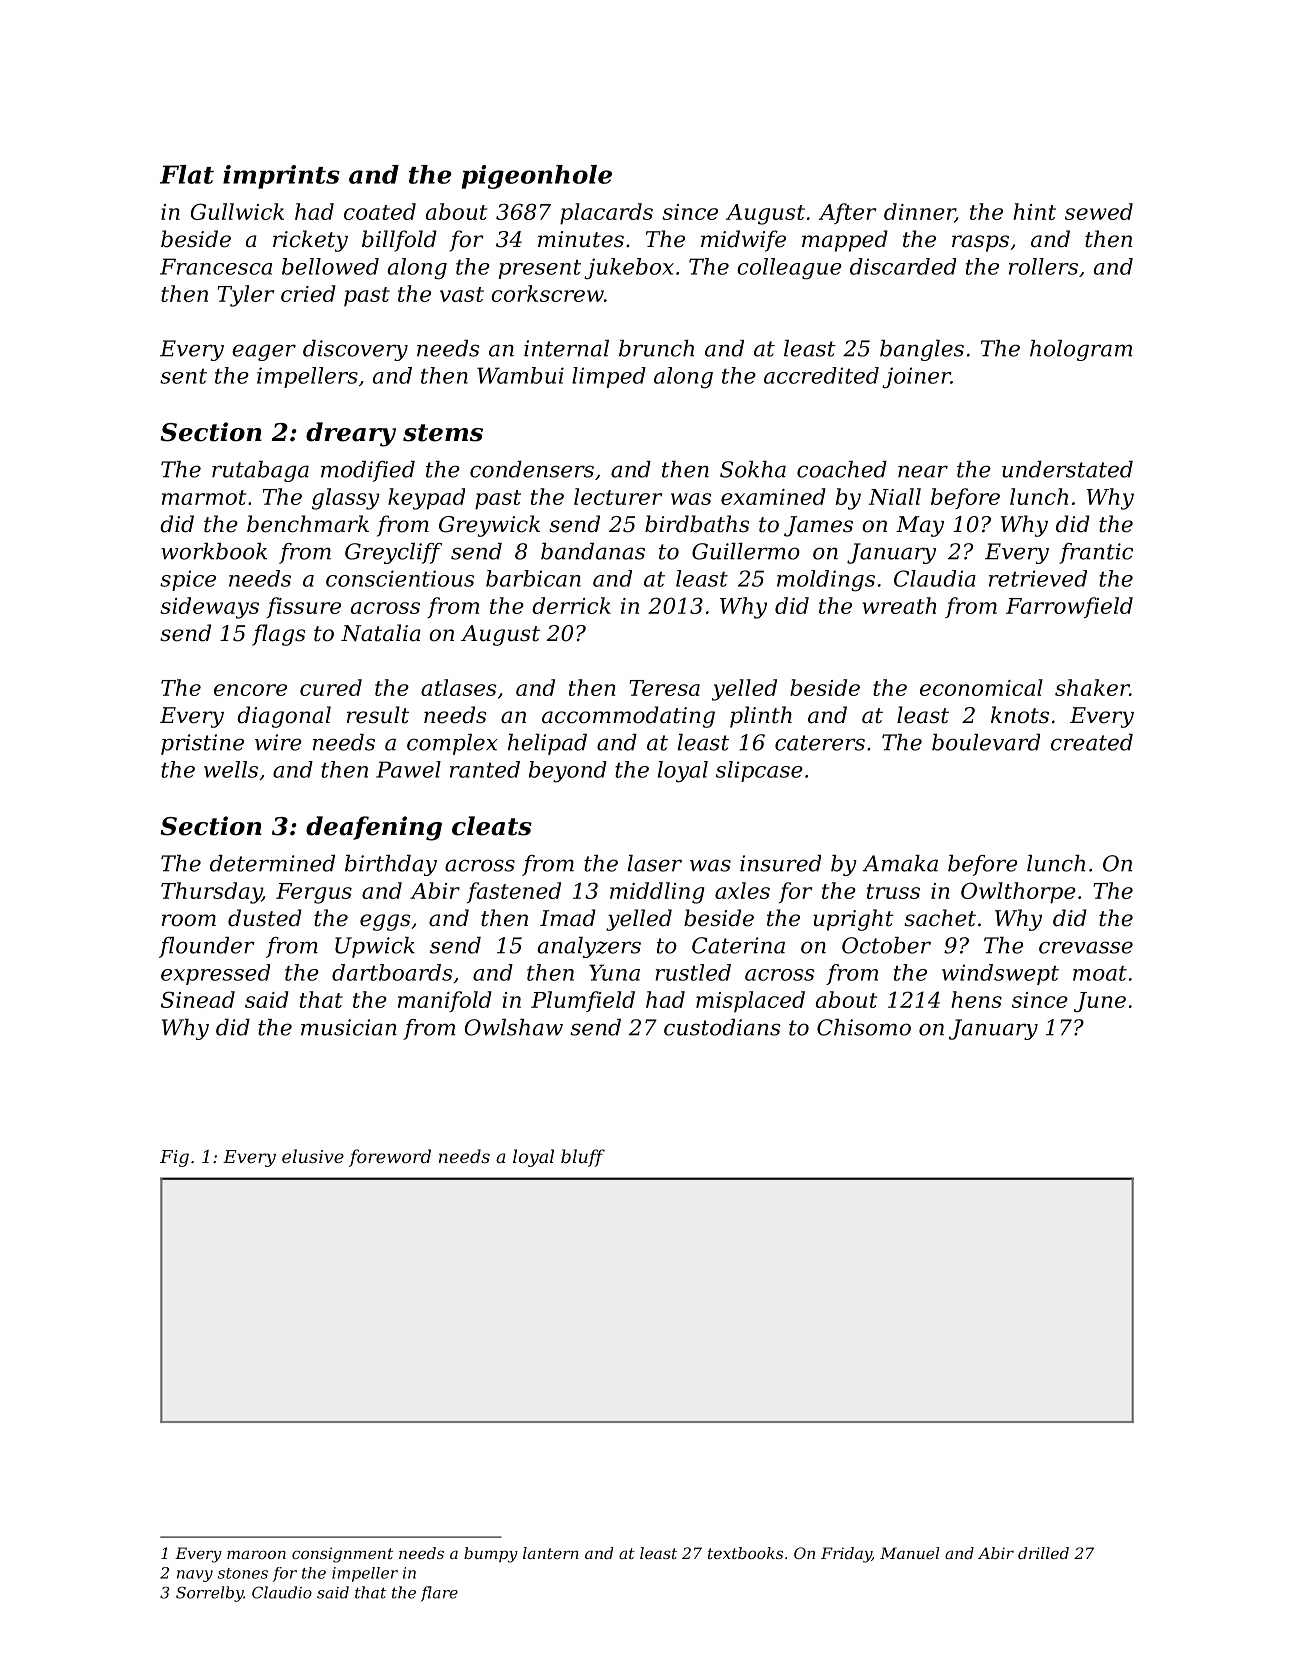 This page has width=1294, height=1674. What do you see at coordinates (1067, 469) in the page?
I see `understated` at bounding box center [1067, 469].
